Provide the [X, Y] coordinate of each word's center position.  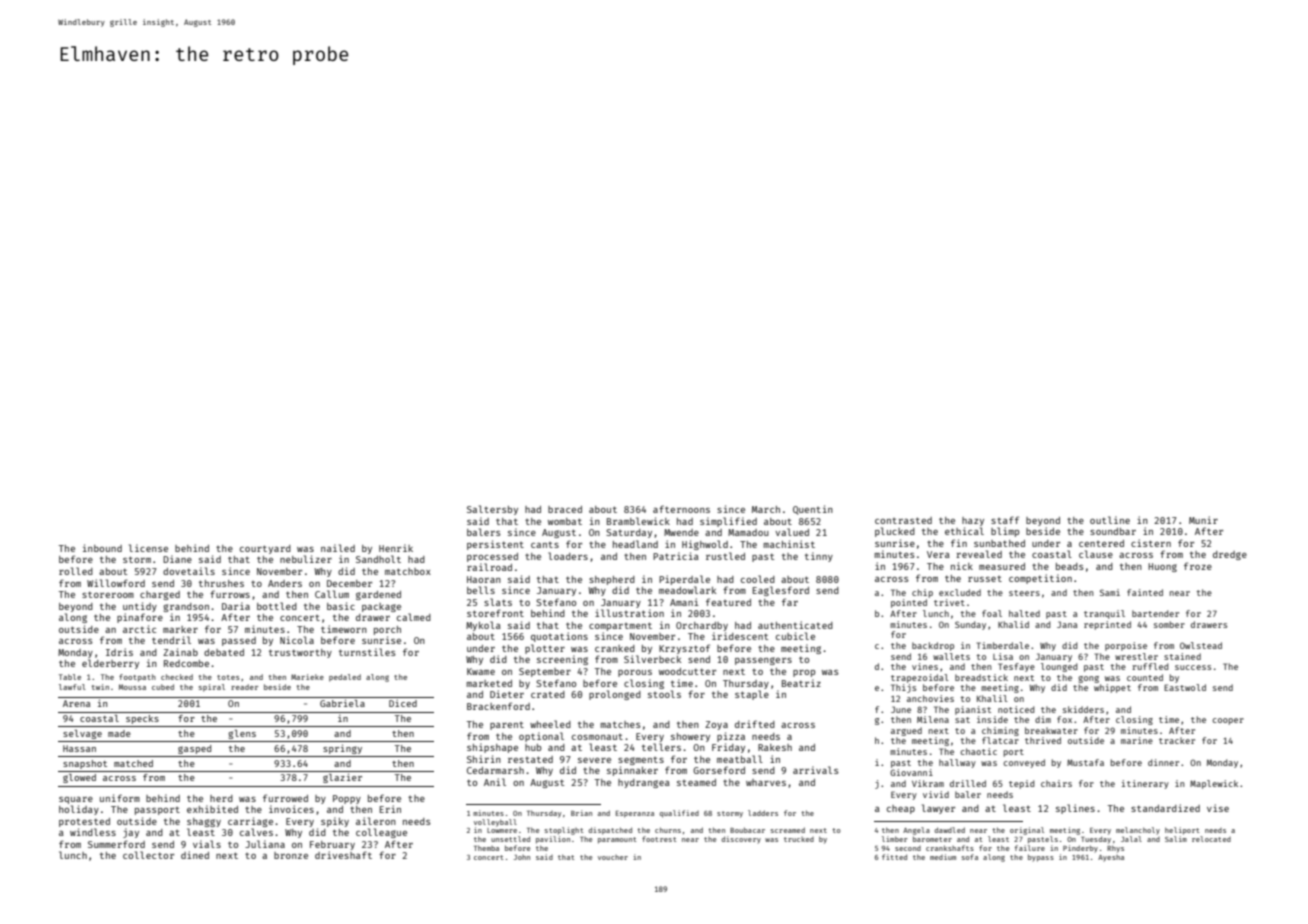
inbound [102, 548]
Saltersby [492, 510]
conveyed [1024, 763]
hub [533, 747]
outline [1110, 520]
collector [148, 855]
